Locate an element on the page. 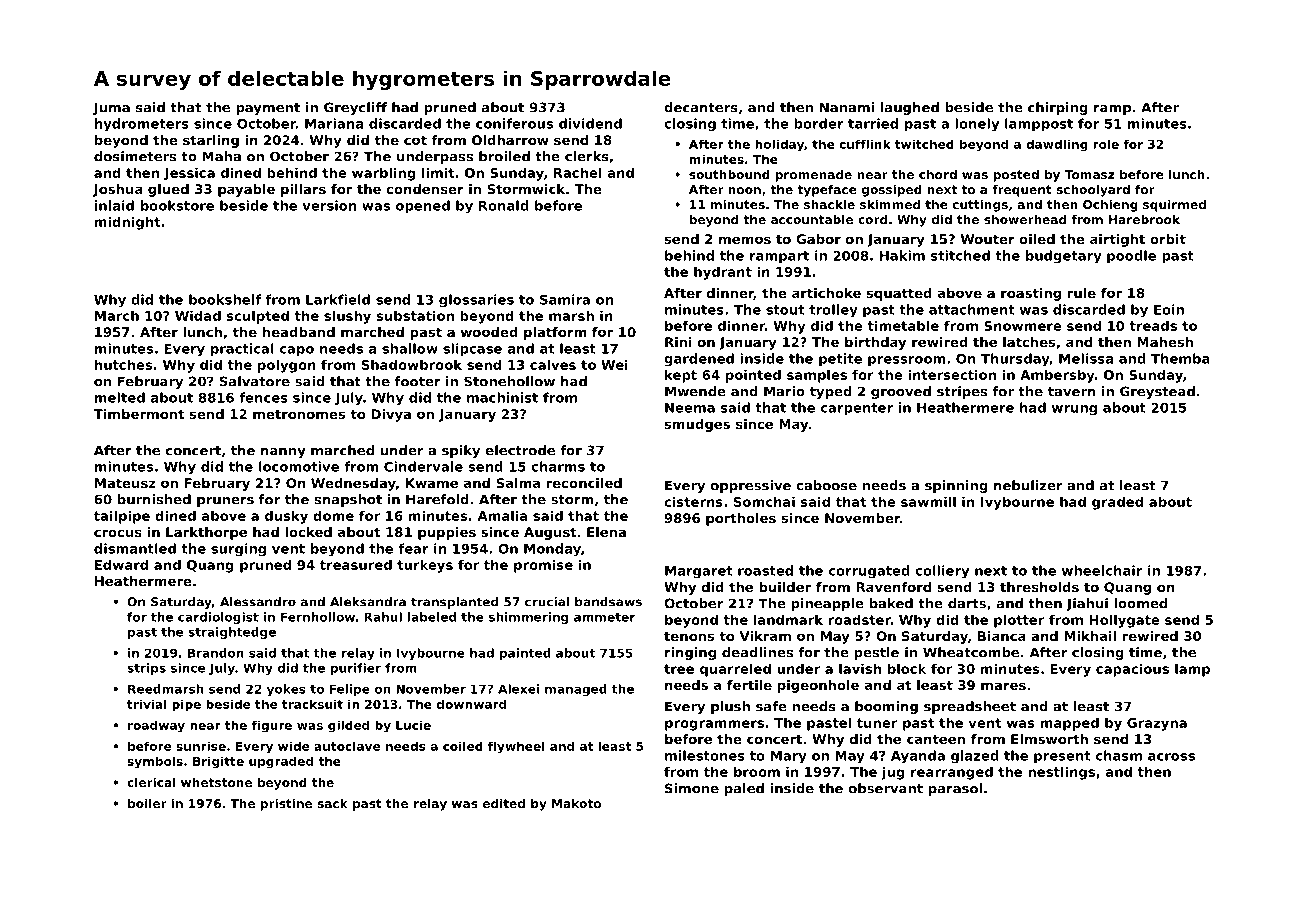 This page has width=1308, height=924. decanters is located at coordinates (701, 107).
